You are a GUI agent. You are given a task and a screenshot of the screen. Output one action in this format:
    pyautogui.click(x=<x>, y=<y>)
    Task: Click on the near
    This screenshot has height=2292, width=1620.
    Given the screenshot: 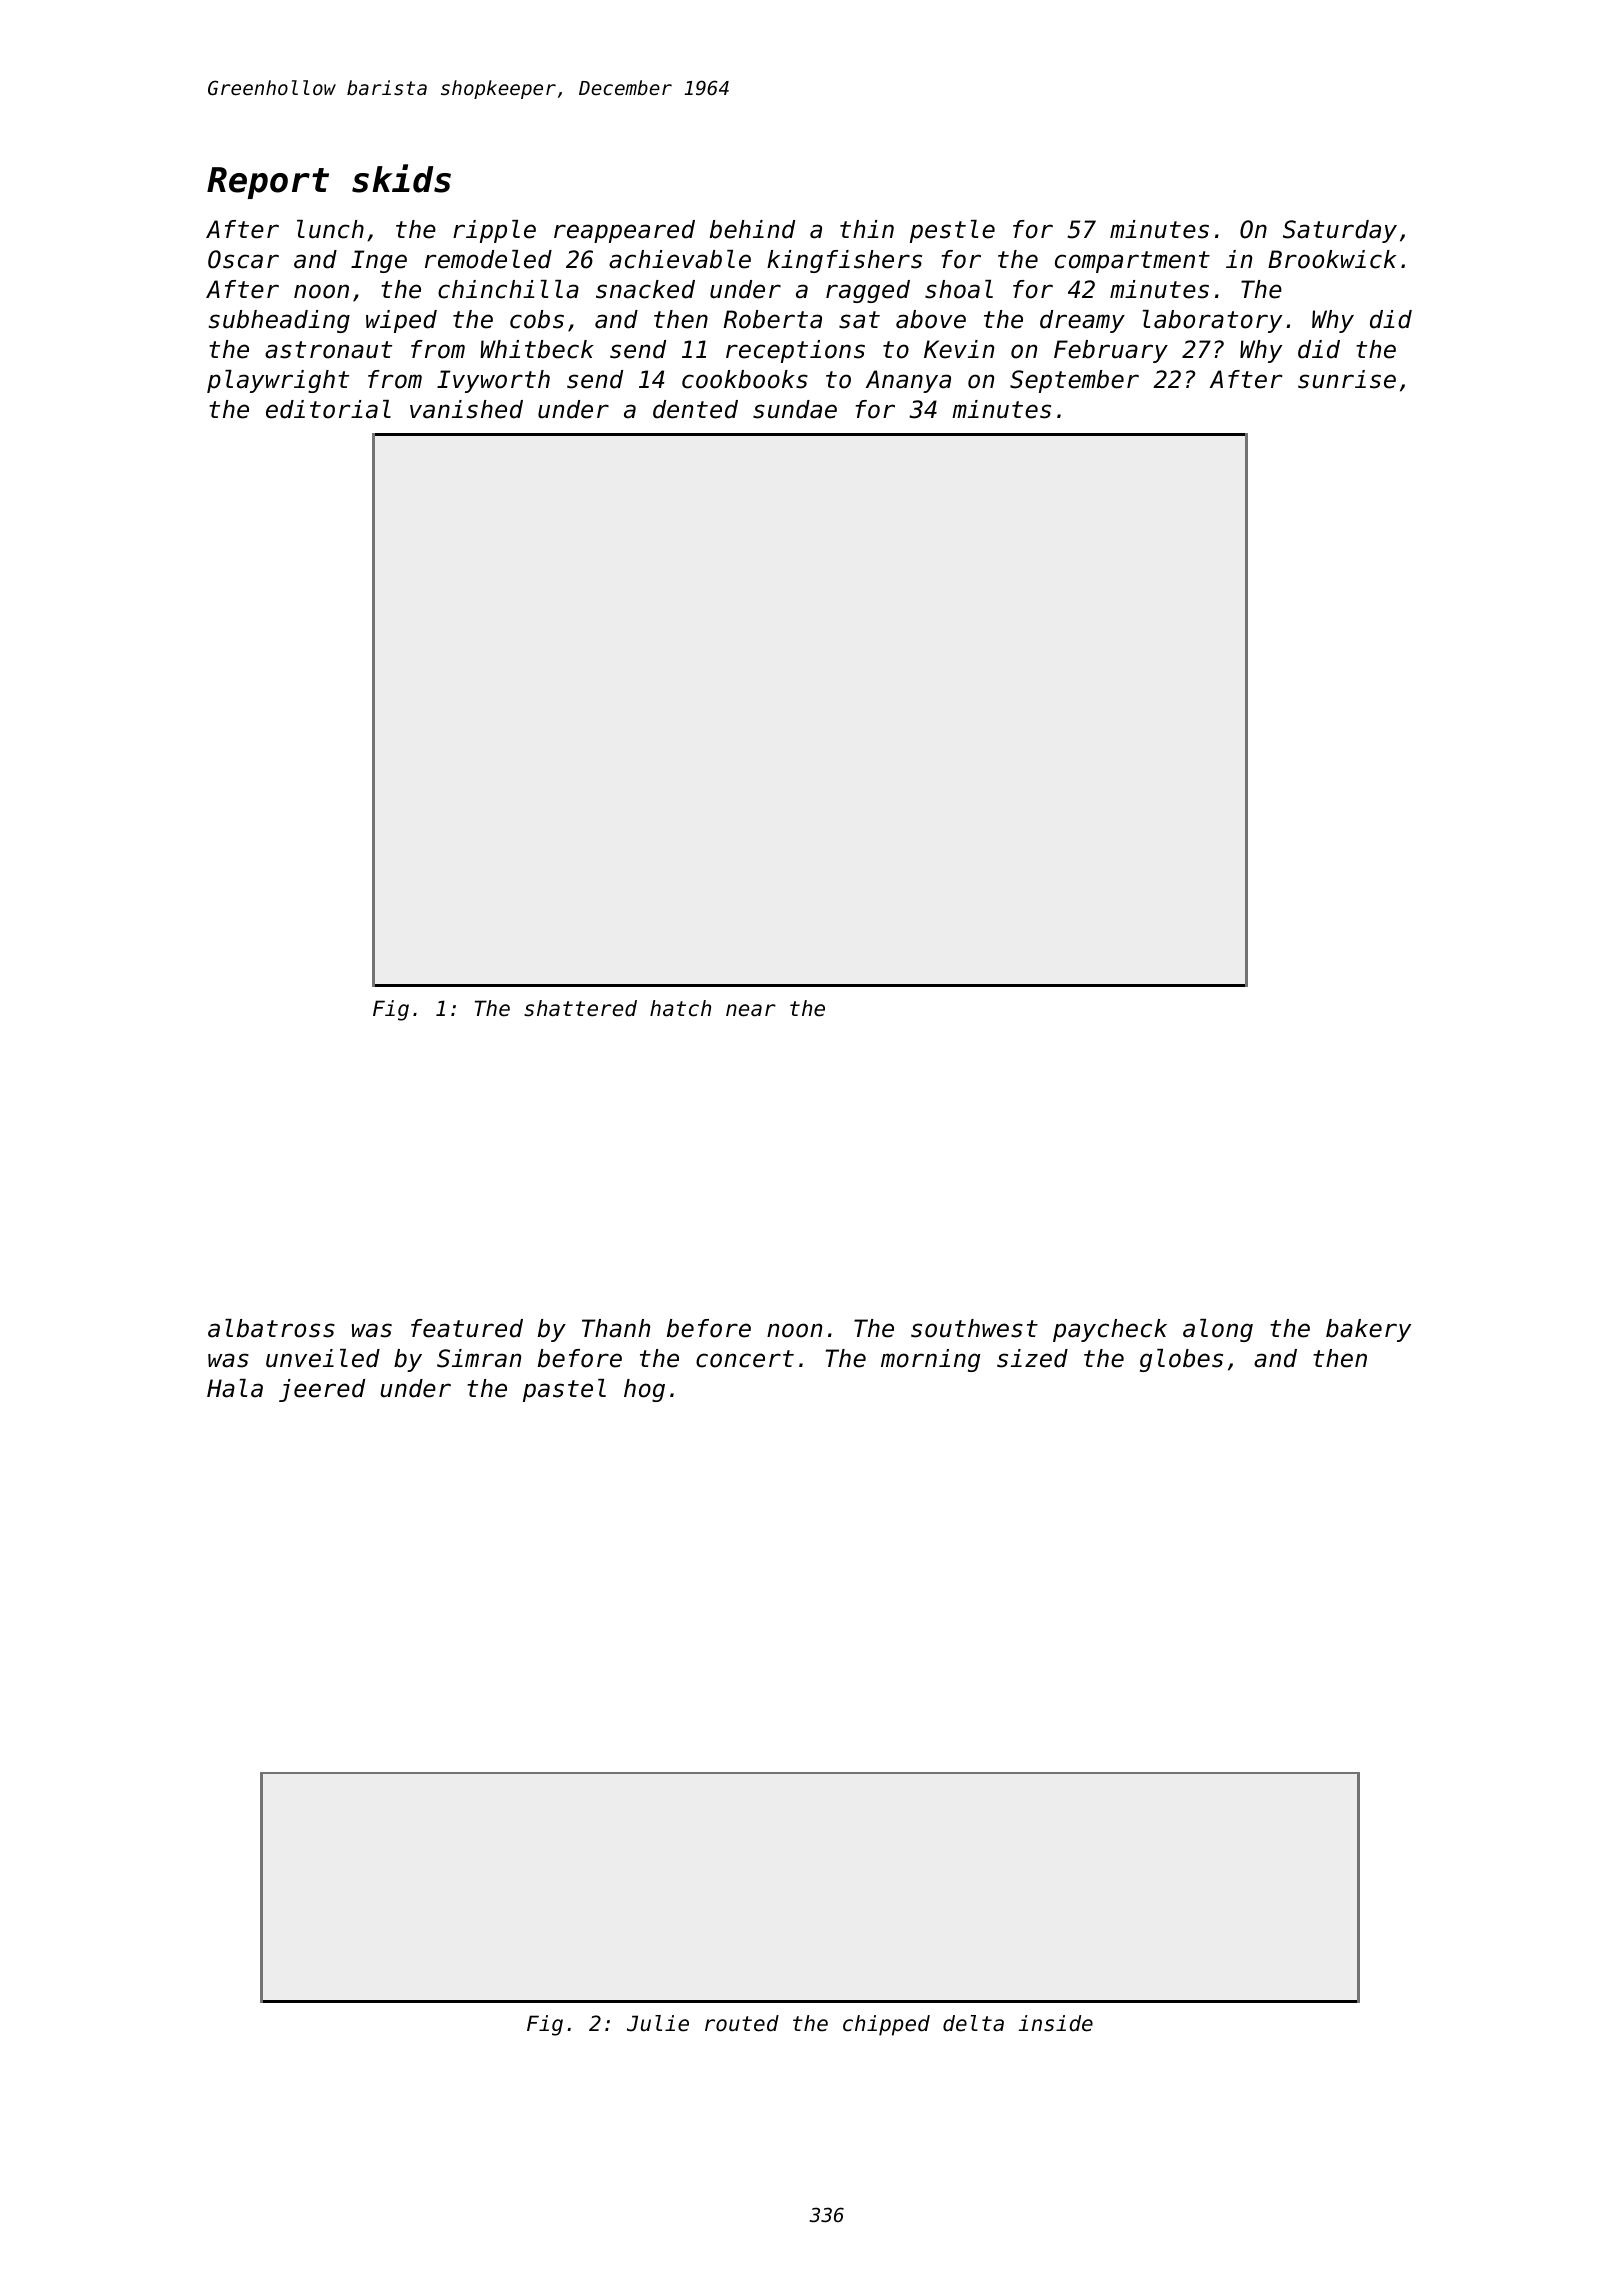 What is the action you would take?
    pyautogui.click(x=751, y=1010)
